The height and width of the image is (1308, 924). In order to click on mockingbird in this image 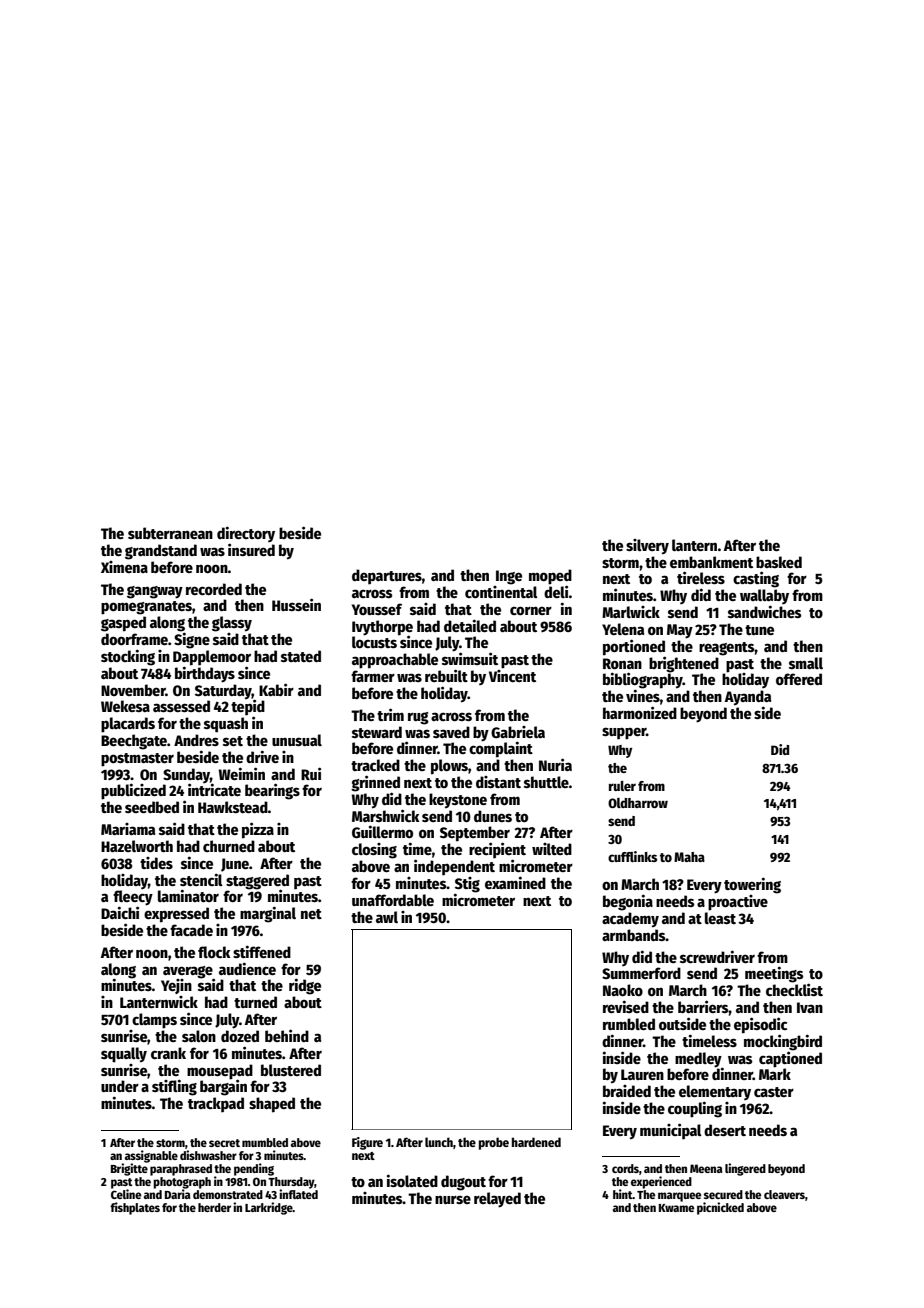, I will do `click(783, 1042)`.
